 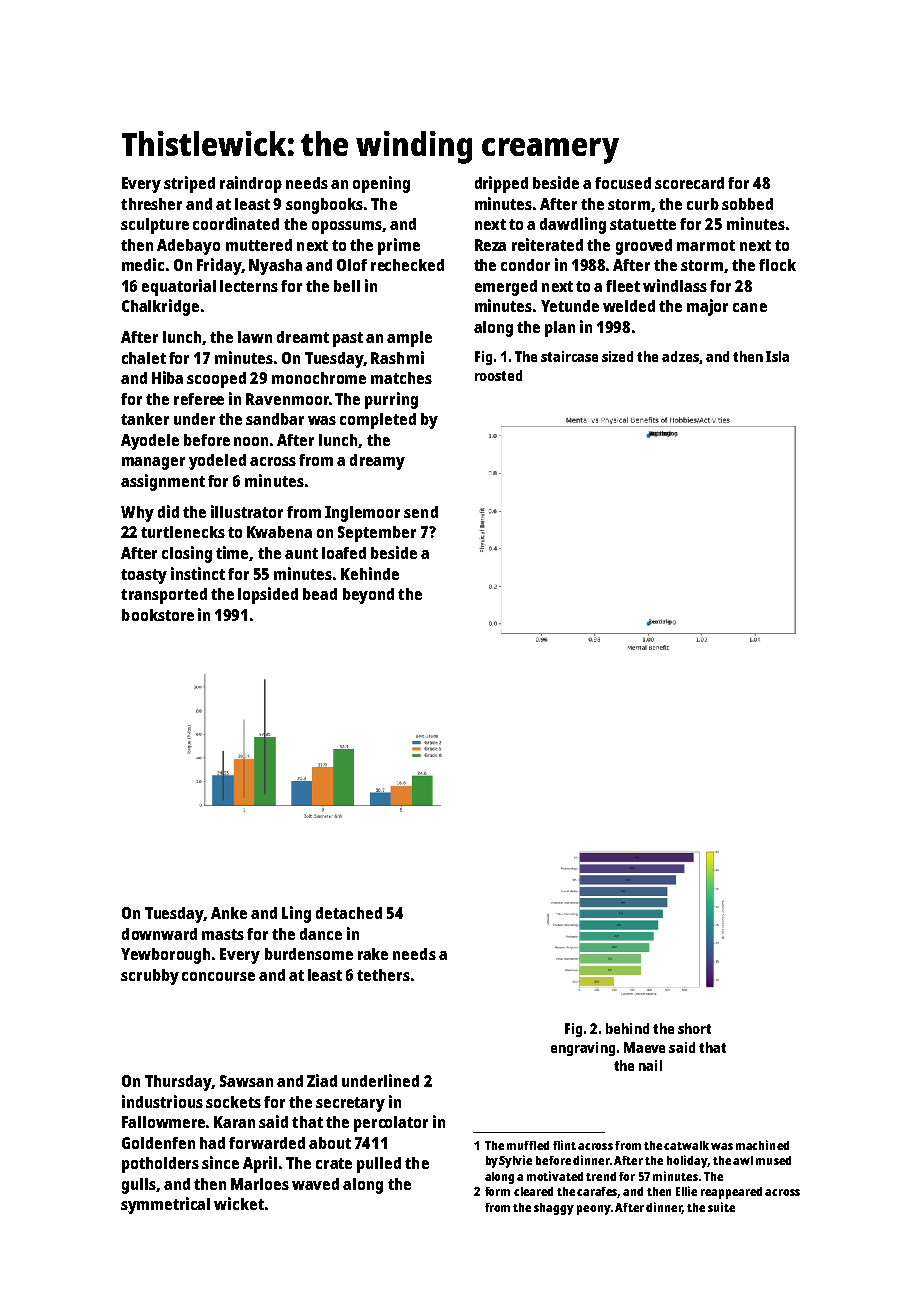 I want to click on Isla, so click(x=777, y=356).
